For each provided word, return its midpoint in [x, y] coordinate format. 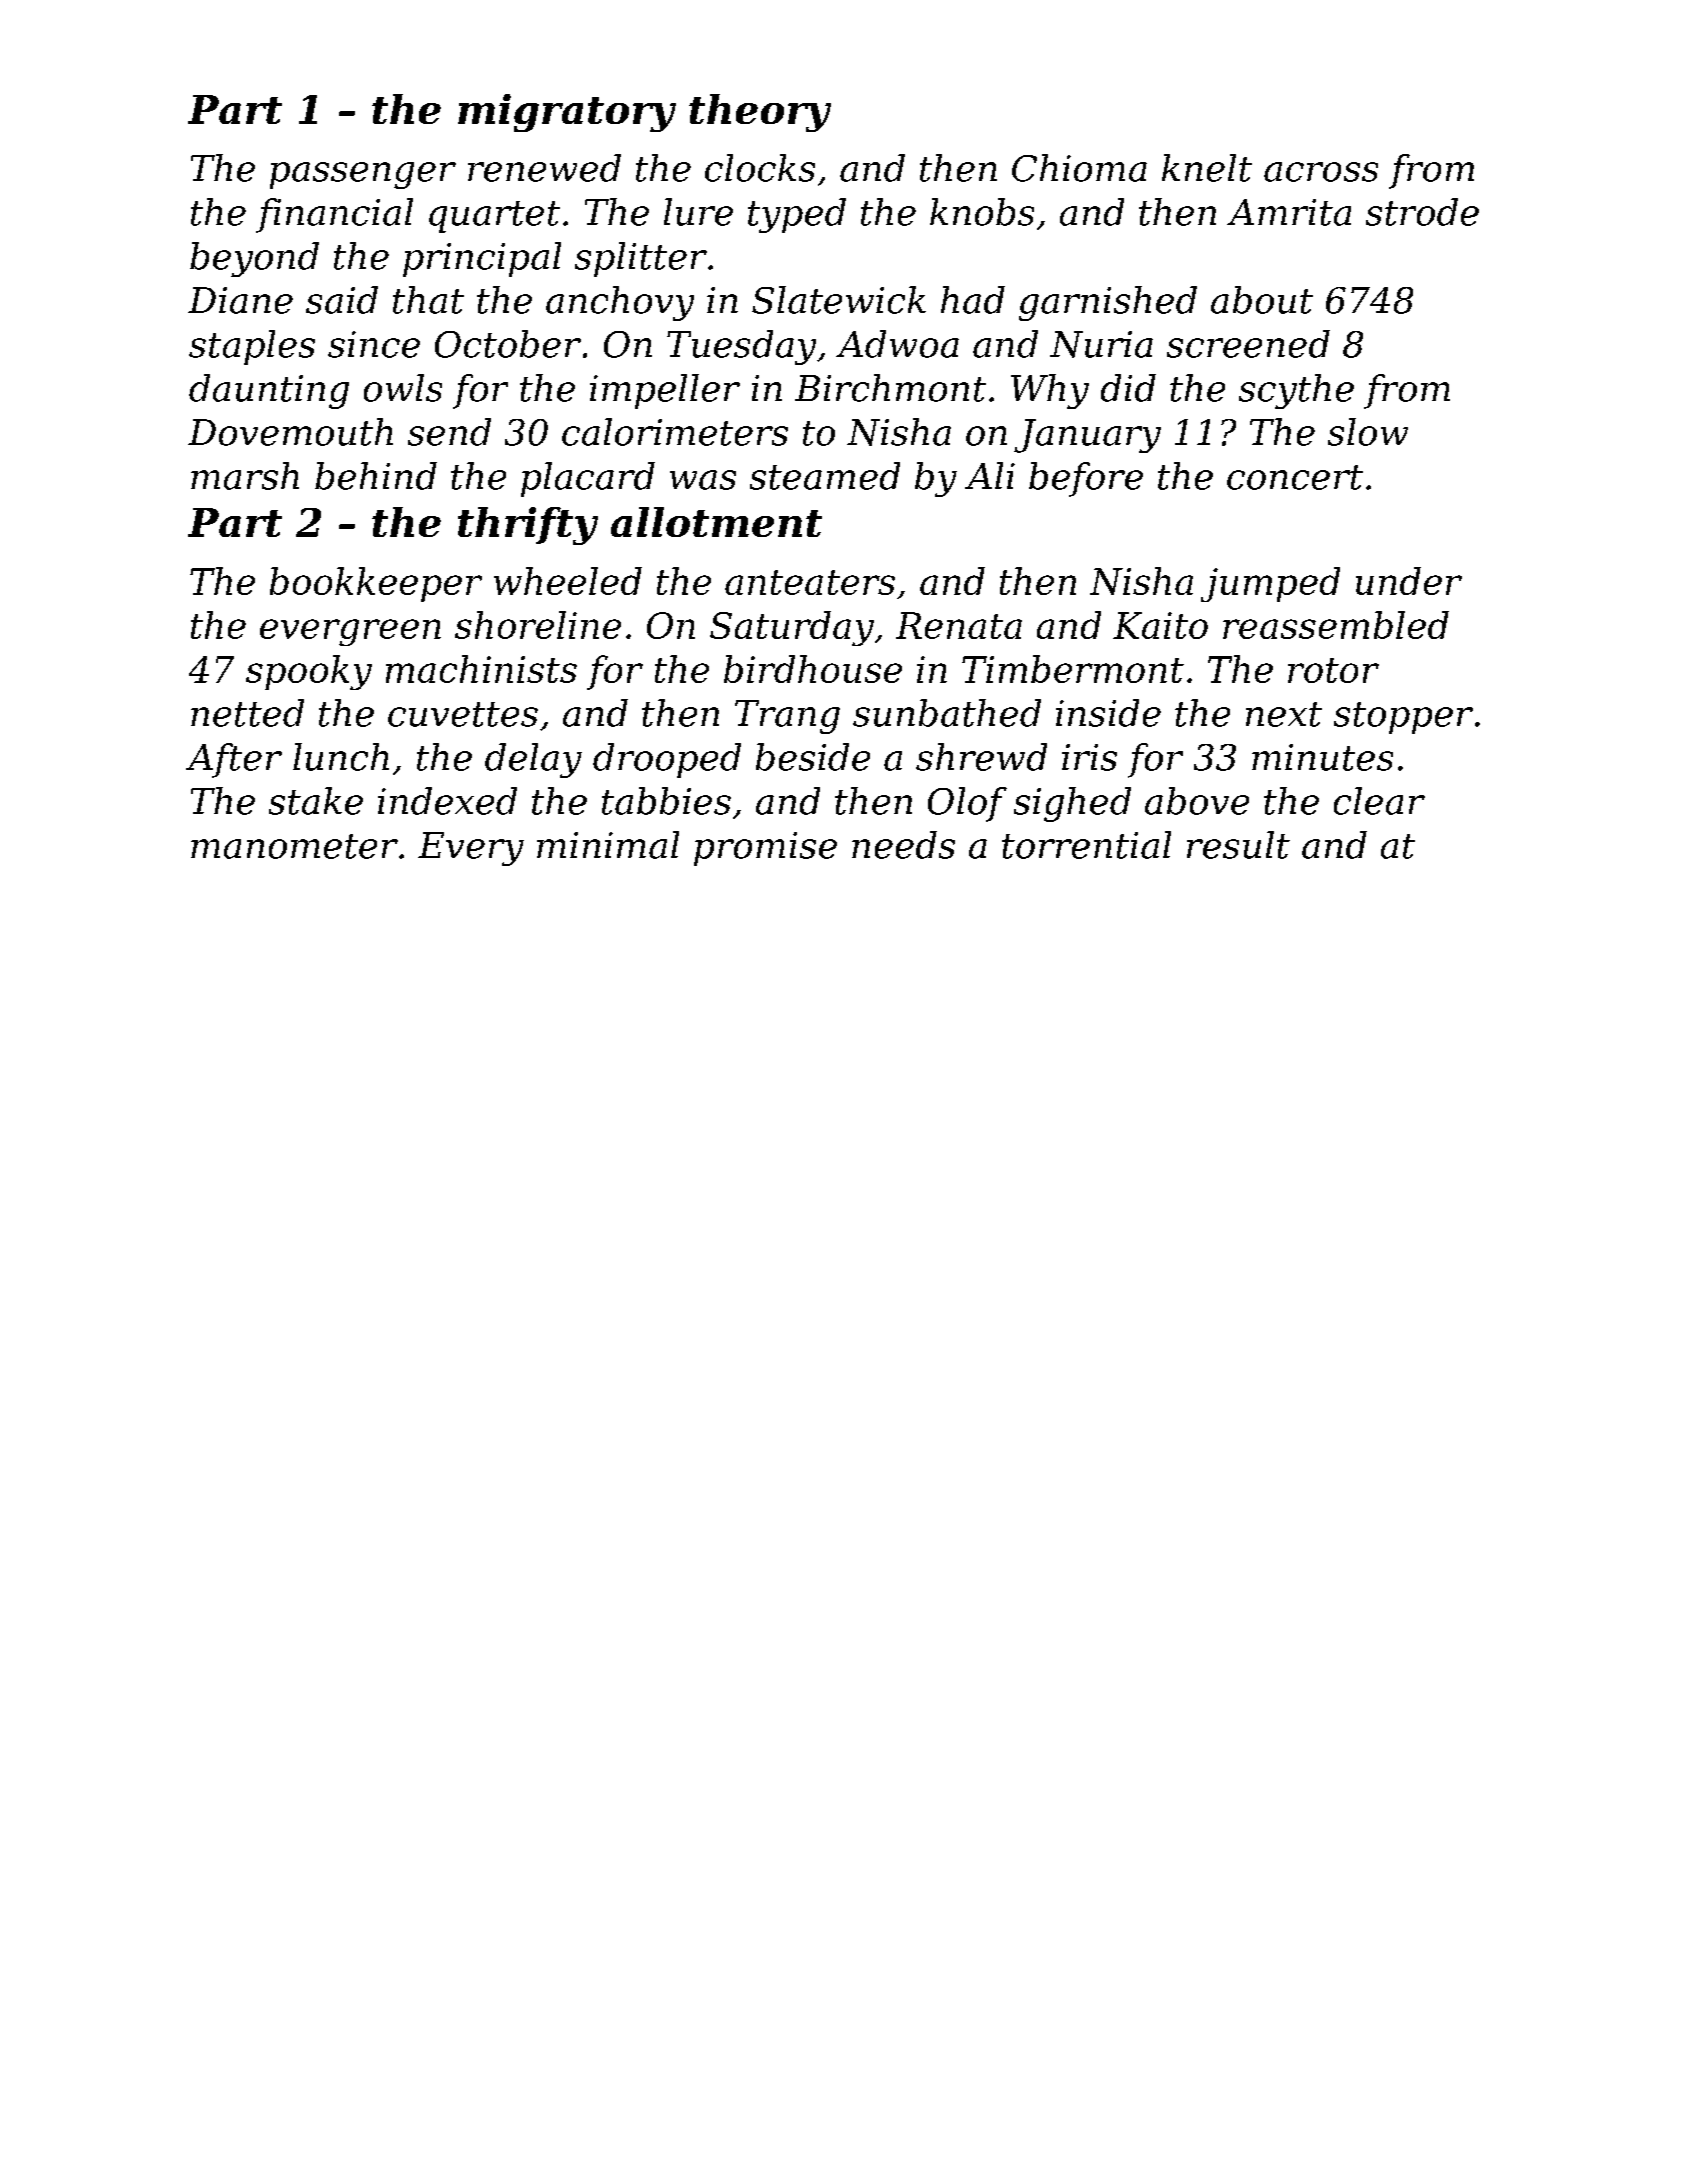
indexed [447, 801]
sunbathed [947, 713]
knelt [1207, 168]
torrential [1086, 845]
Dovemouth [290, 432]
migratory [567, 113]
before [1086, 479]
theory [760, 113]
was [703, 480]
